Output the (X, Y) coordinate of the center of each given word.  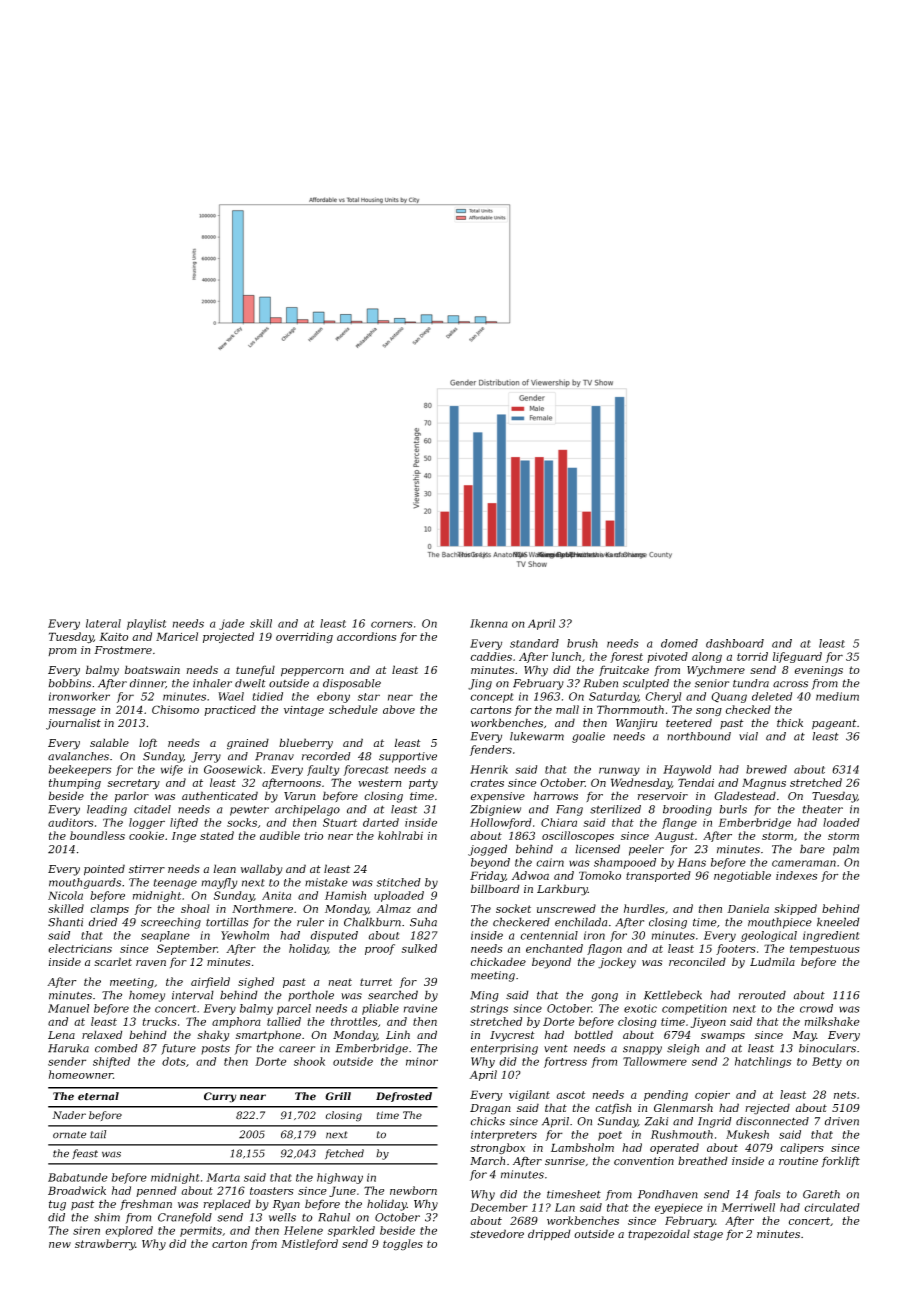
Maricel (177, 636)
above (399, 709)
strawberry (105, 1245)
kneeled (838, 922)
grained (248, 744)
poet (610, 1136)
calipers (802, 1148)
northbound (699, 736)
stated (217, 835)
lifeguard (797, 657)
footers (736, 949)
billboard (495, 888)
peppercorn (312, 672)
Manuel (68, 1008)
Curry (220, 1097)
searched (393, 995)
